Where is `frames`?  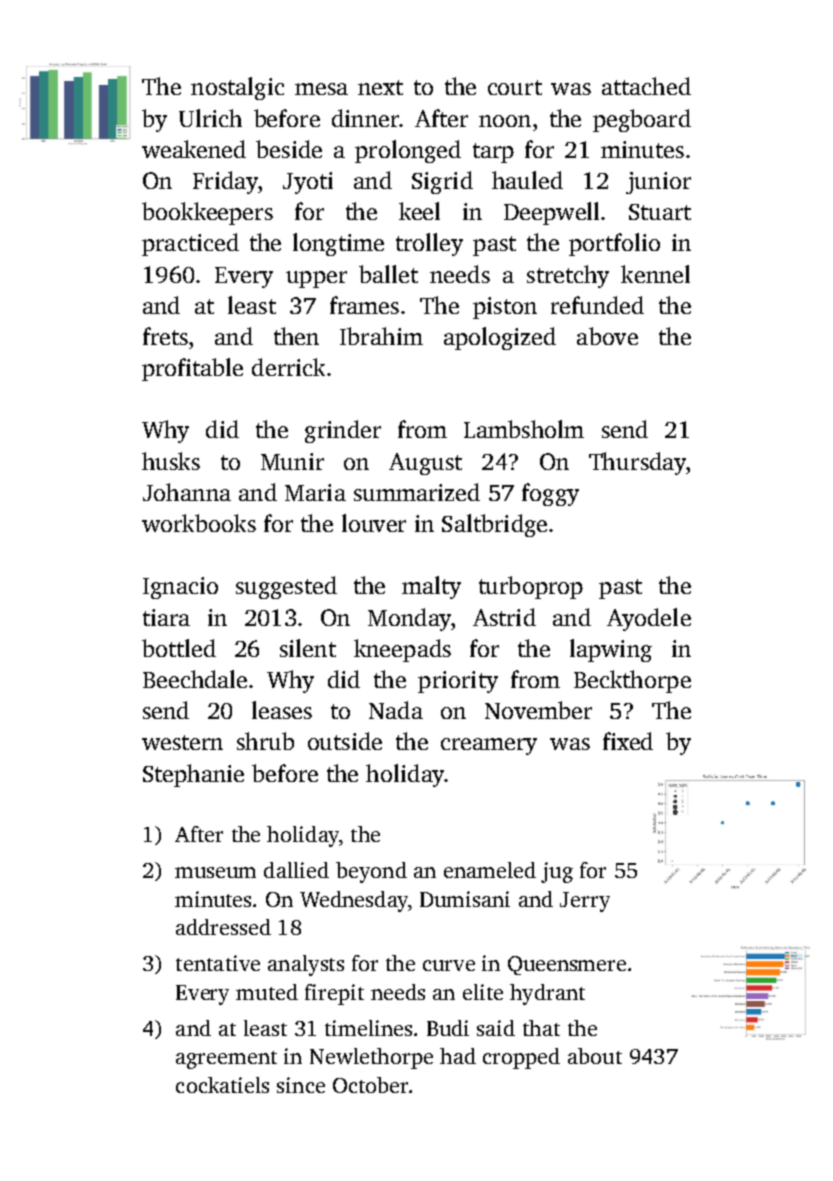 frames is located at coordinates (364, 305).
